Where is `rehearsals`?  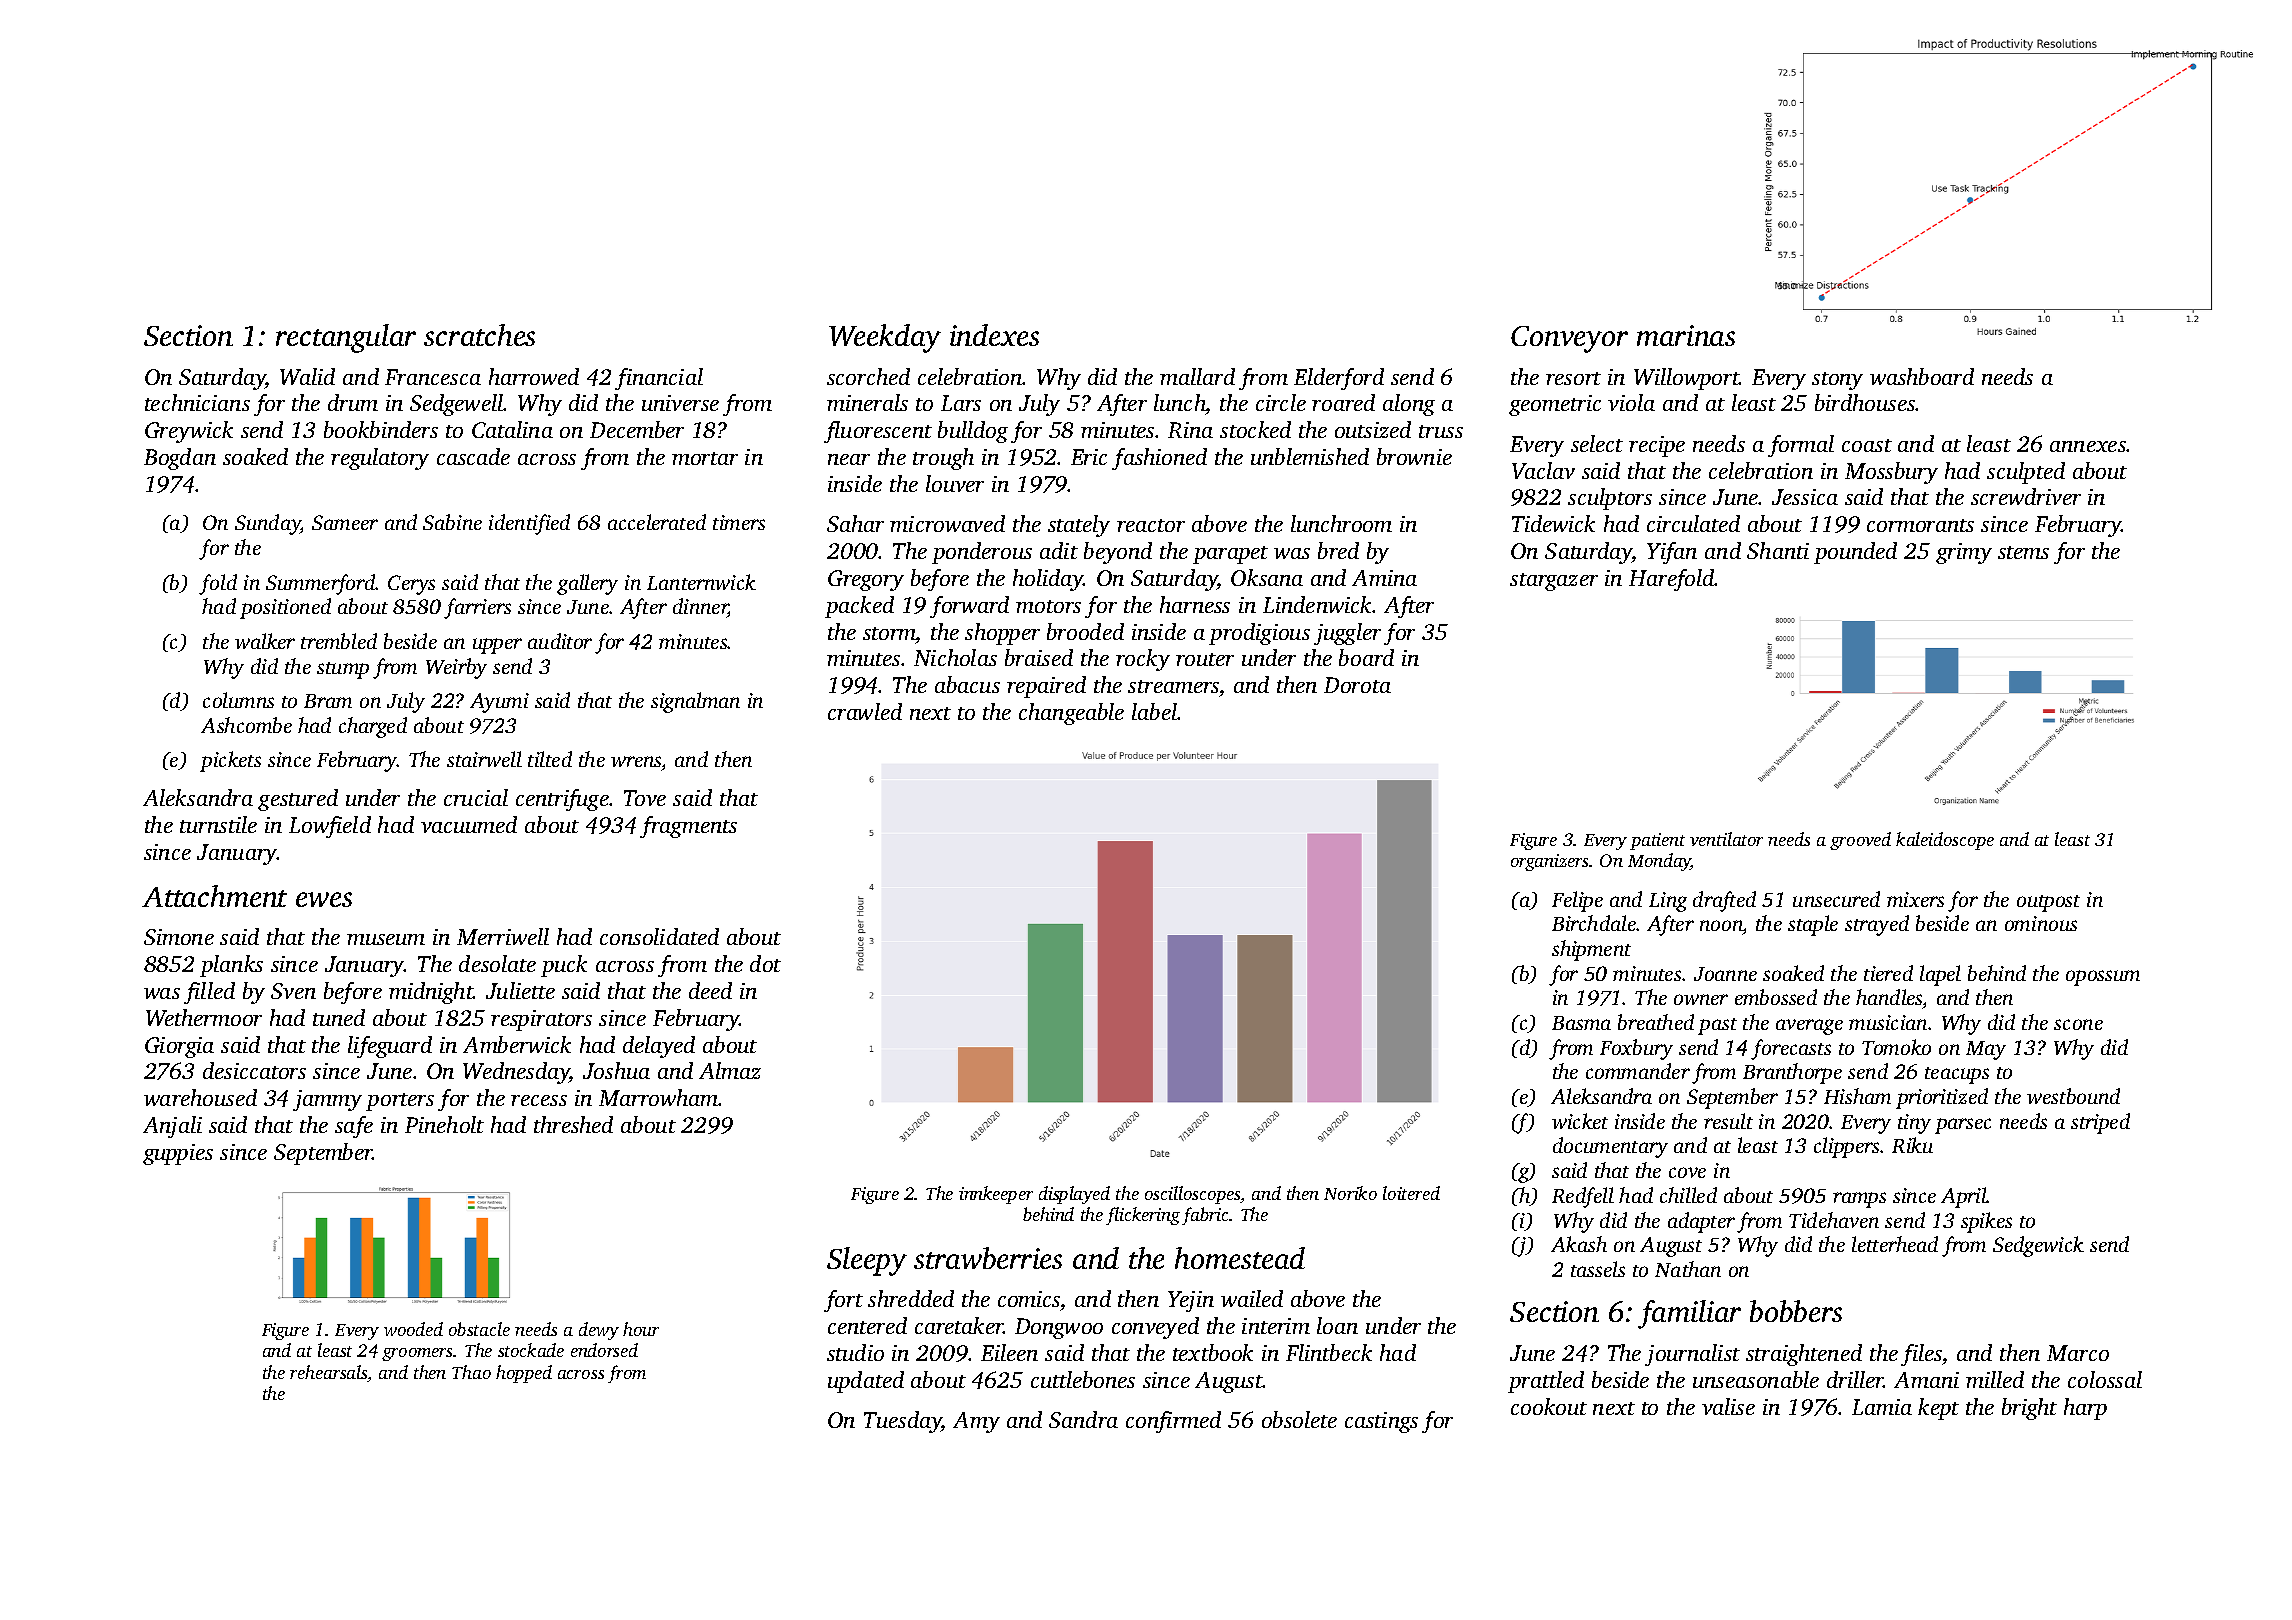 rehearsals is located at coordinates (329, 1373).
